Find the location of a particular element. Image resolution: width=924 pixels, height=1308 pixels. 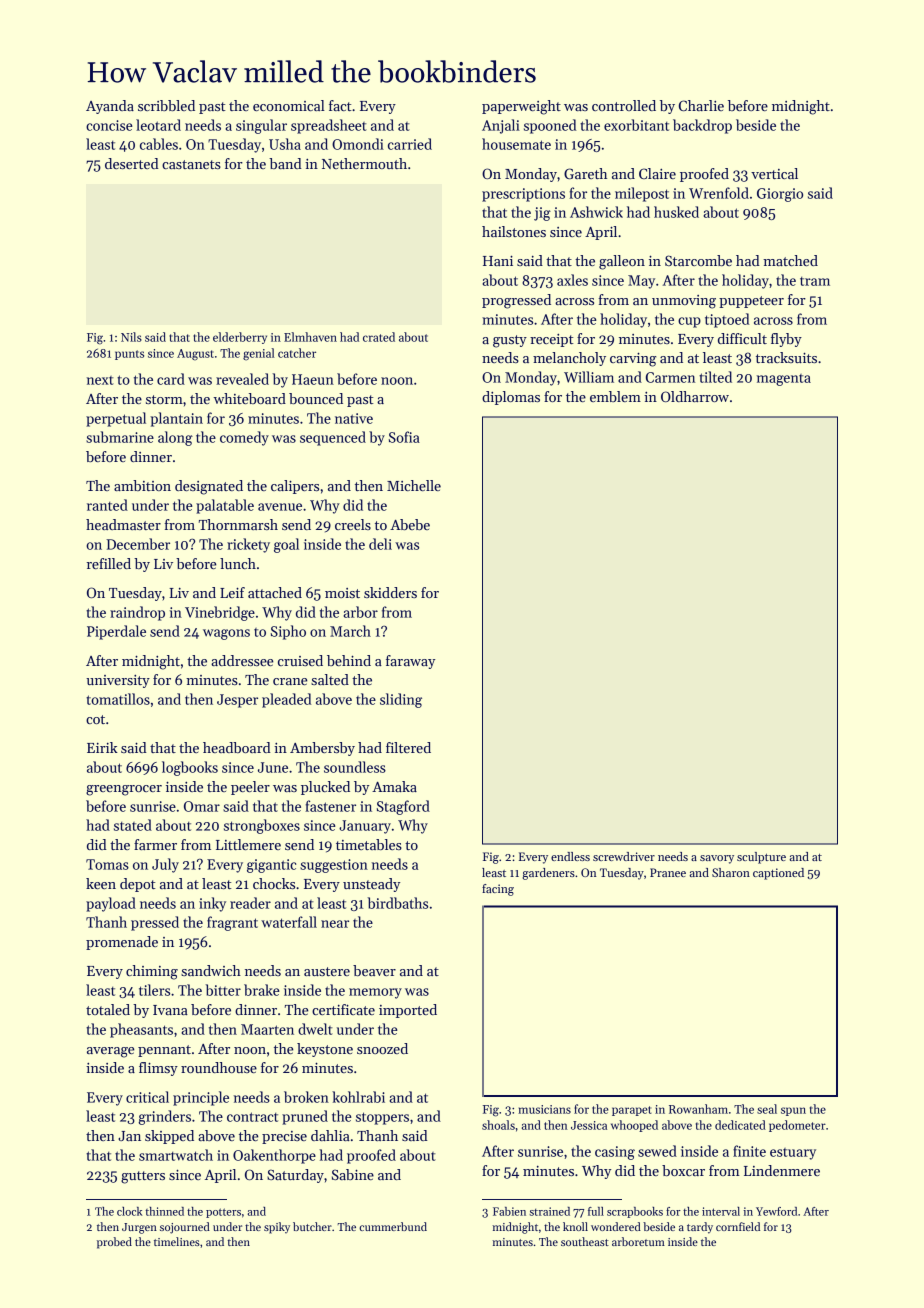

Charlie is located at coordinates (701, 105).
